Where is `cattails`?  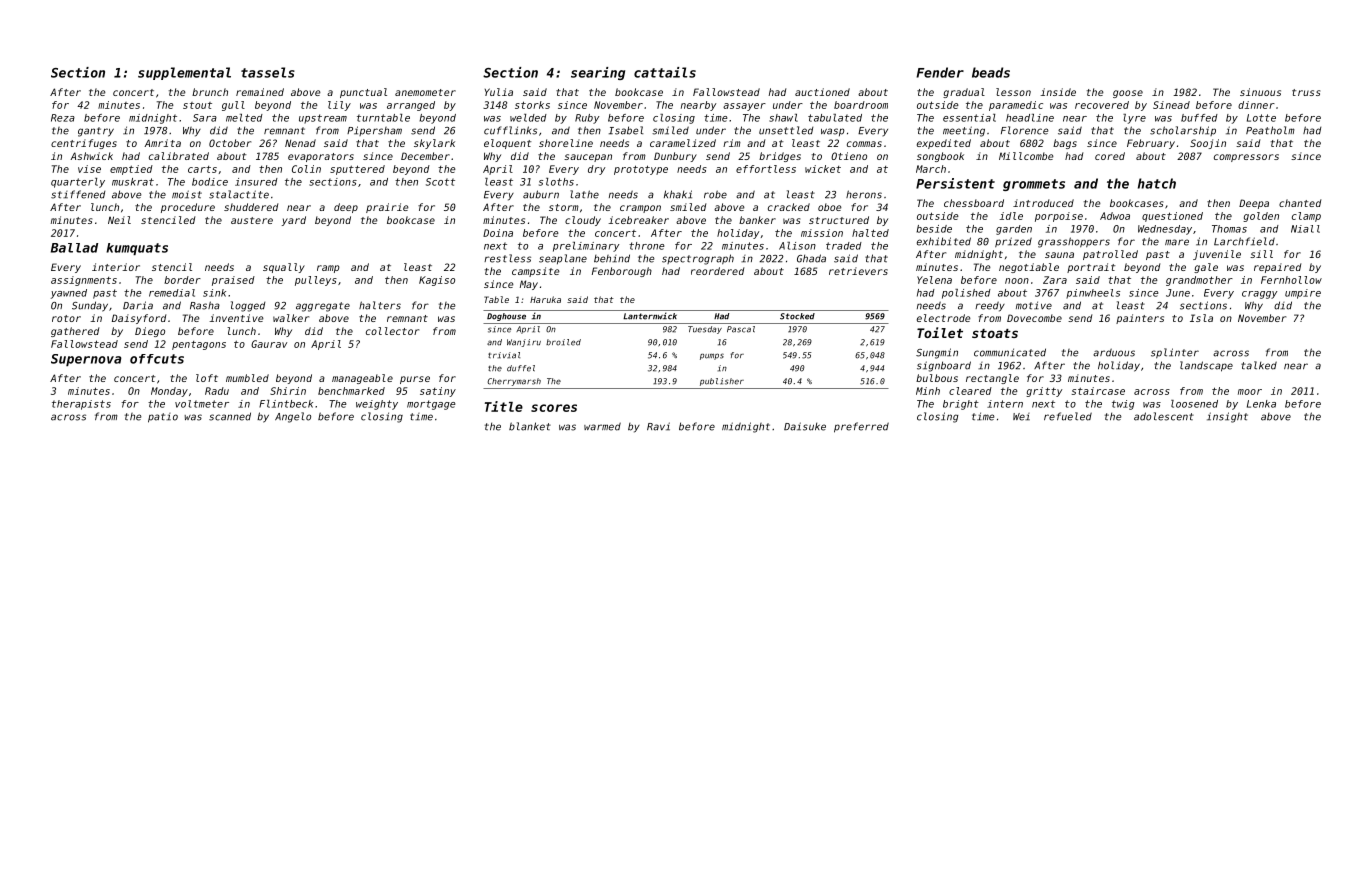 cattails is located at coordinates (665, 72).
